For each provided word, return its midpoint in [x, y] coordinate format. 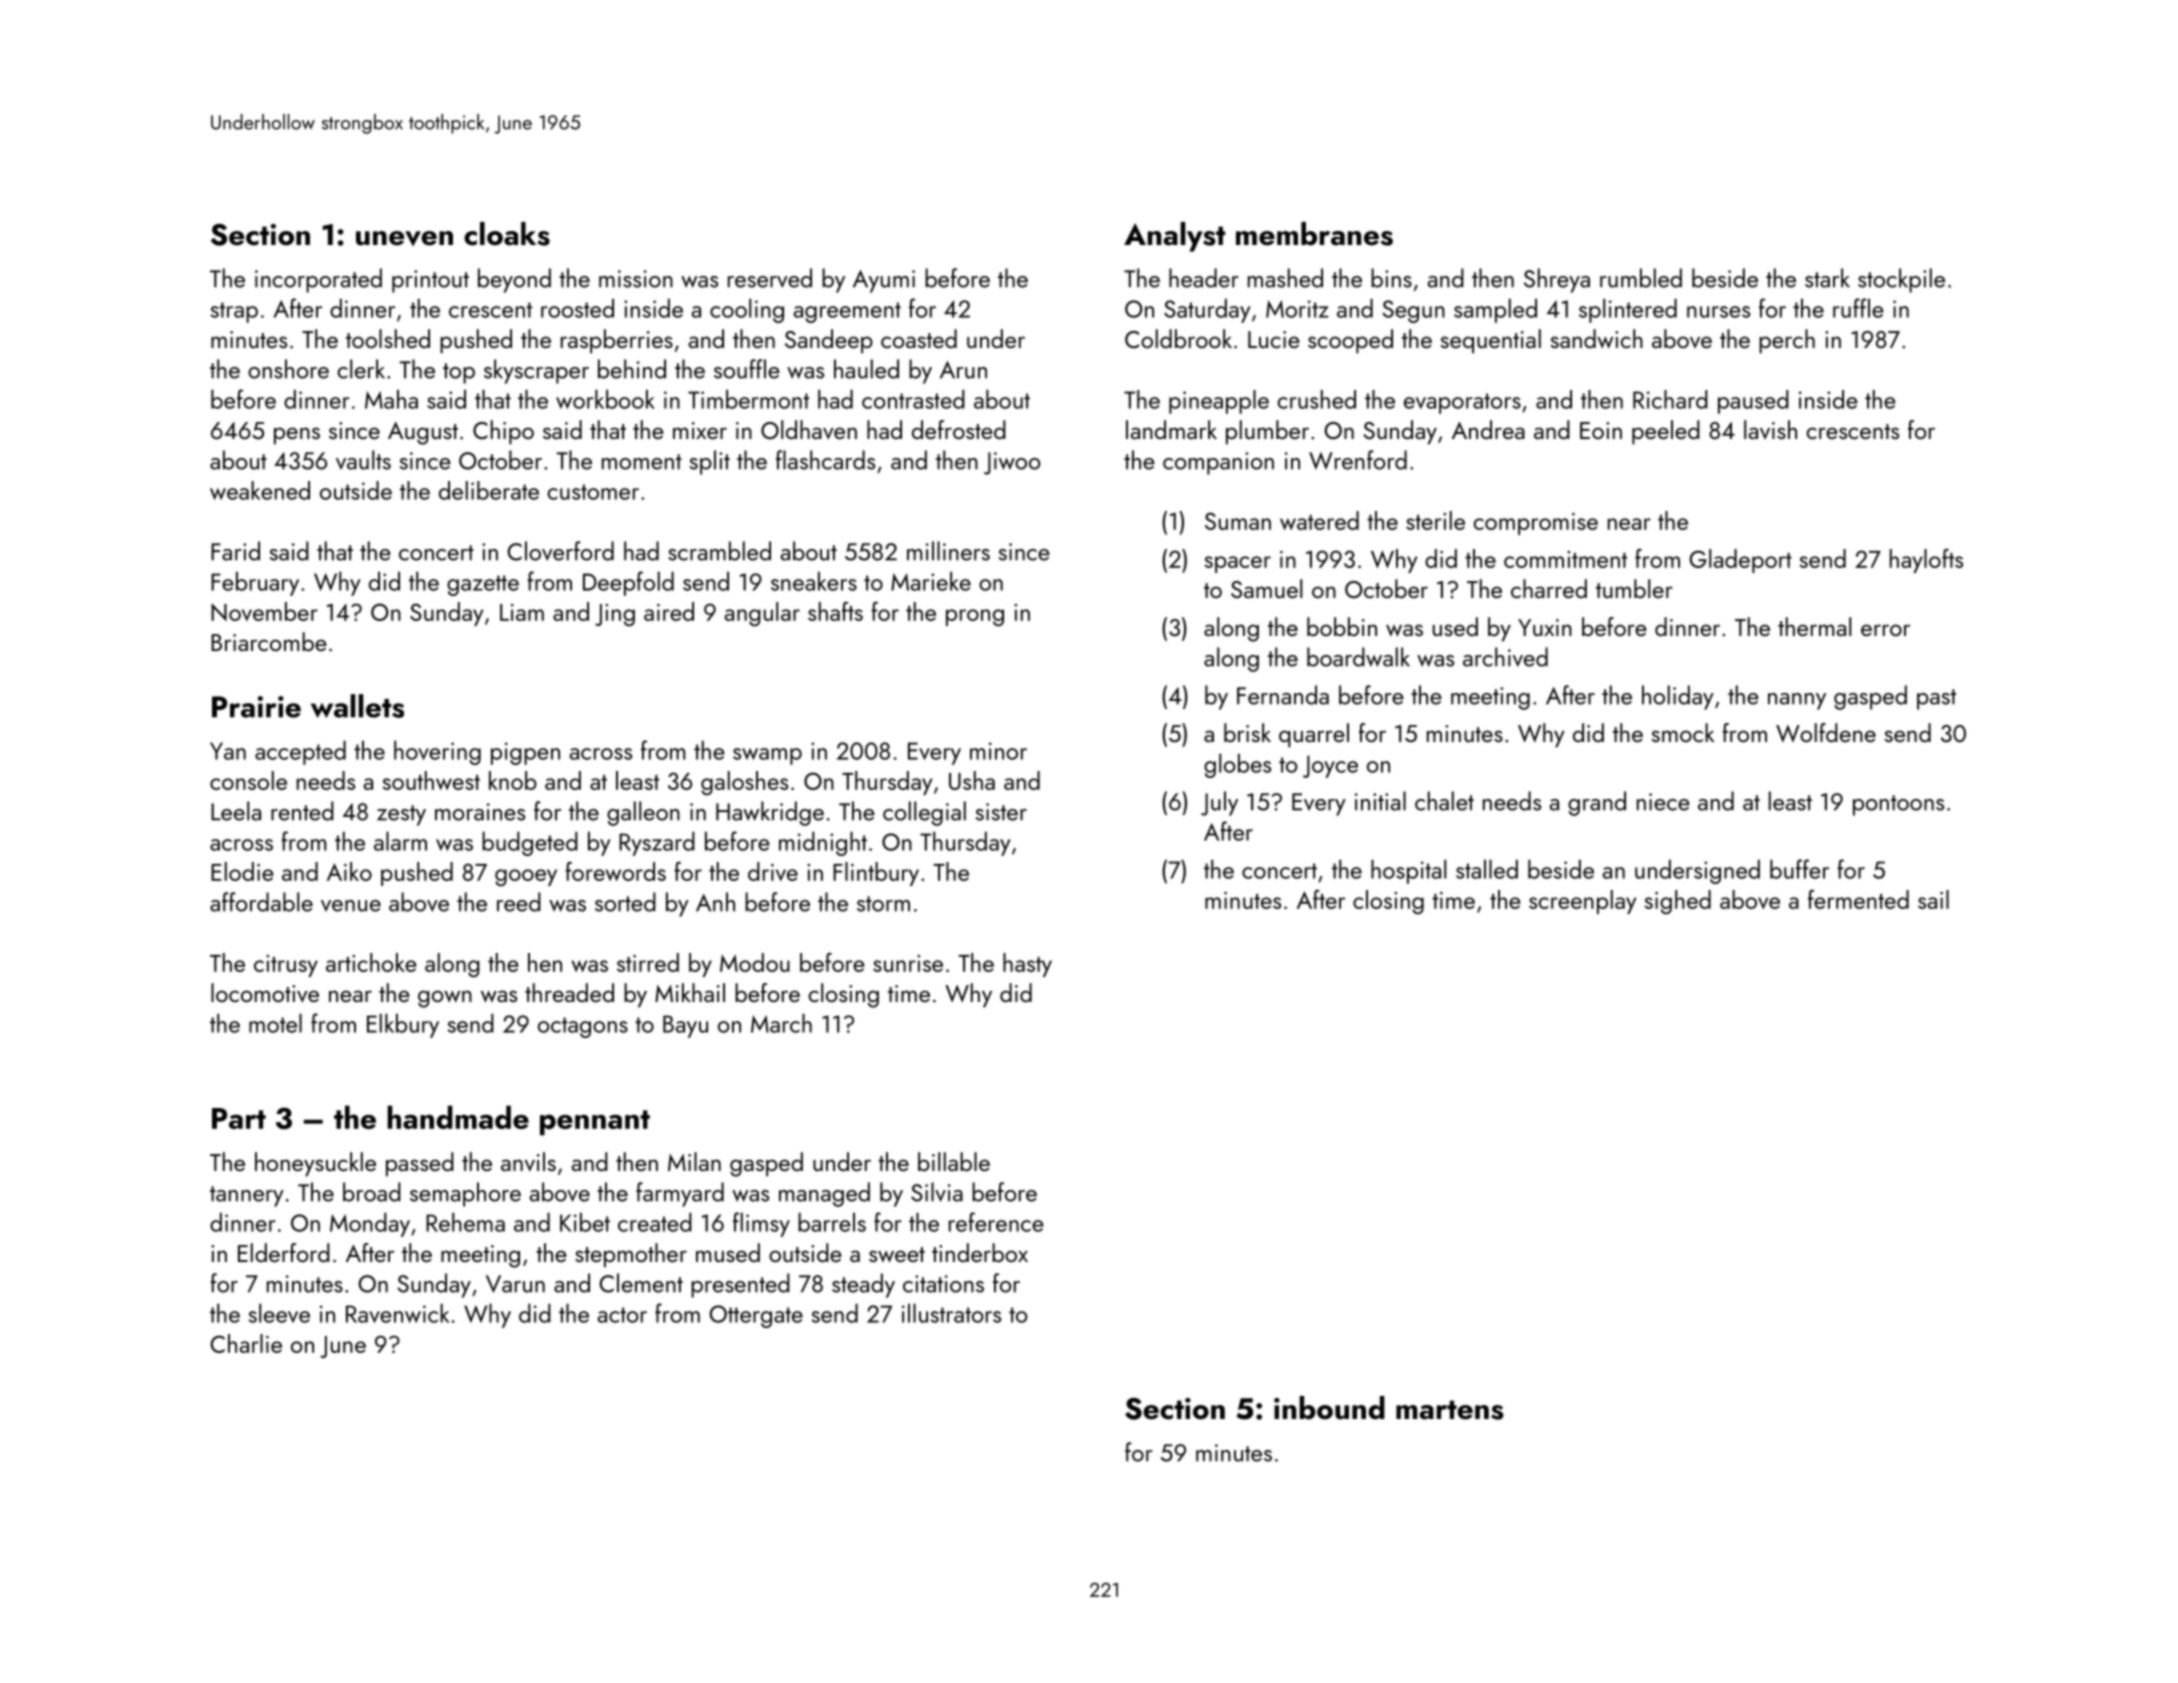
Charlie [246, 1343]
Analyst [1175, 237]
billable [954, 1161]
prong [975, 618]
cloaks [507, 234]
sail [1933, 899]
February [255, 583]
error [1885, 630]
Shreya [1557, 280]
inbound [1329, 1408]
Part [239, 1118]
